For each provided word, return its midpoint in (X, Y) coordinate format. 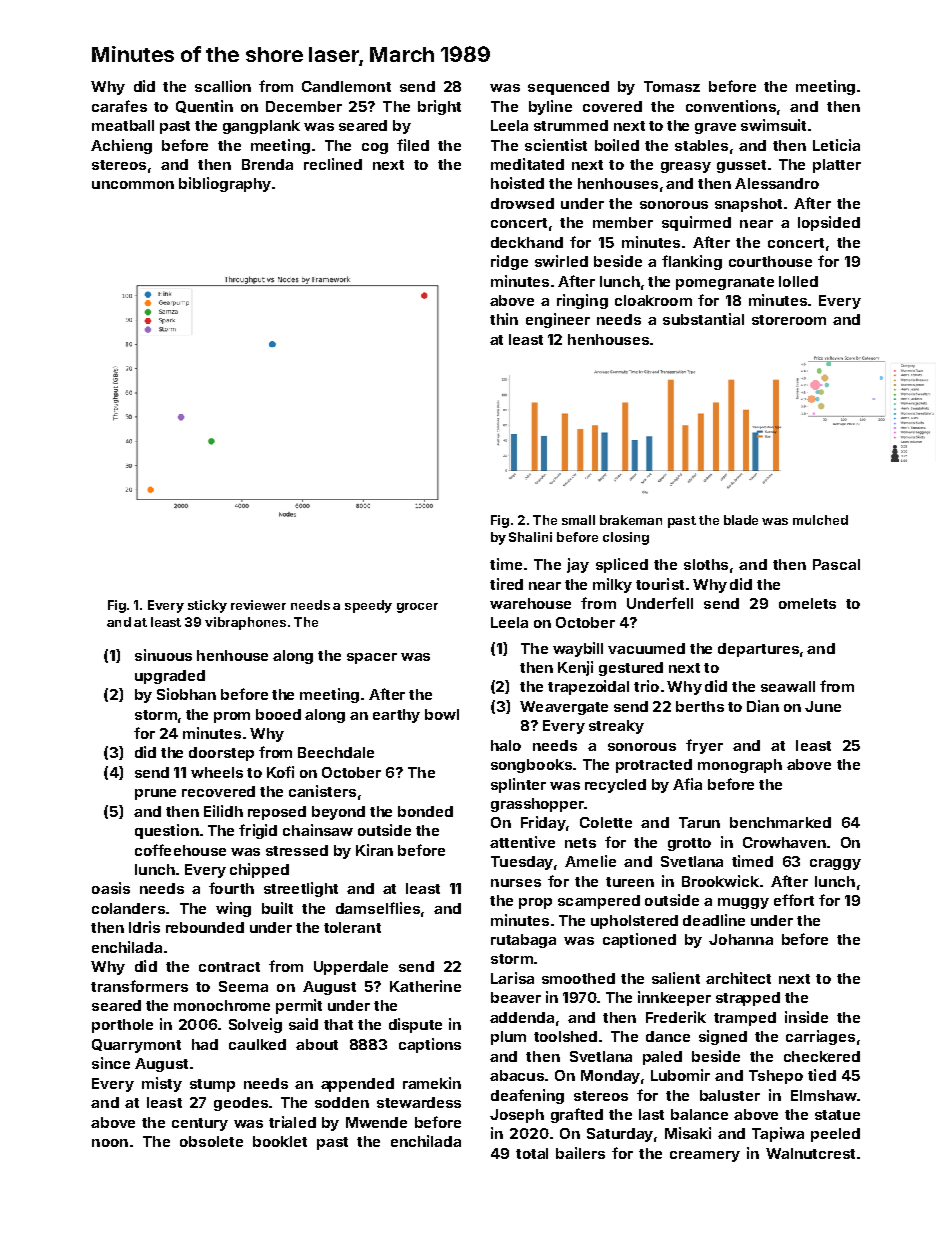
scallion (223, 86)
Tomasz (672, 86)
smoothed (578, 978)
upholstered (634, 922)
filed (413, 145)
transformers (139, 986)
